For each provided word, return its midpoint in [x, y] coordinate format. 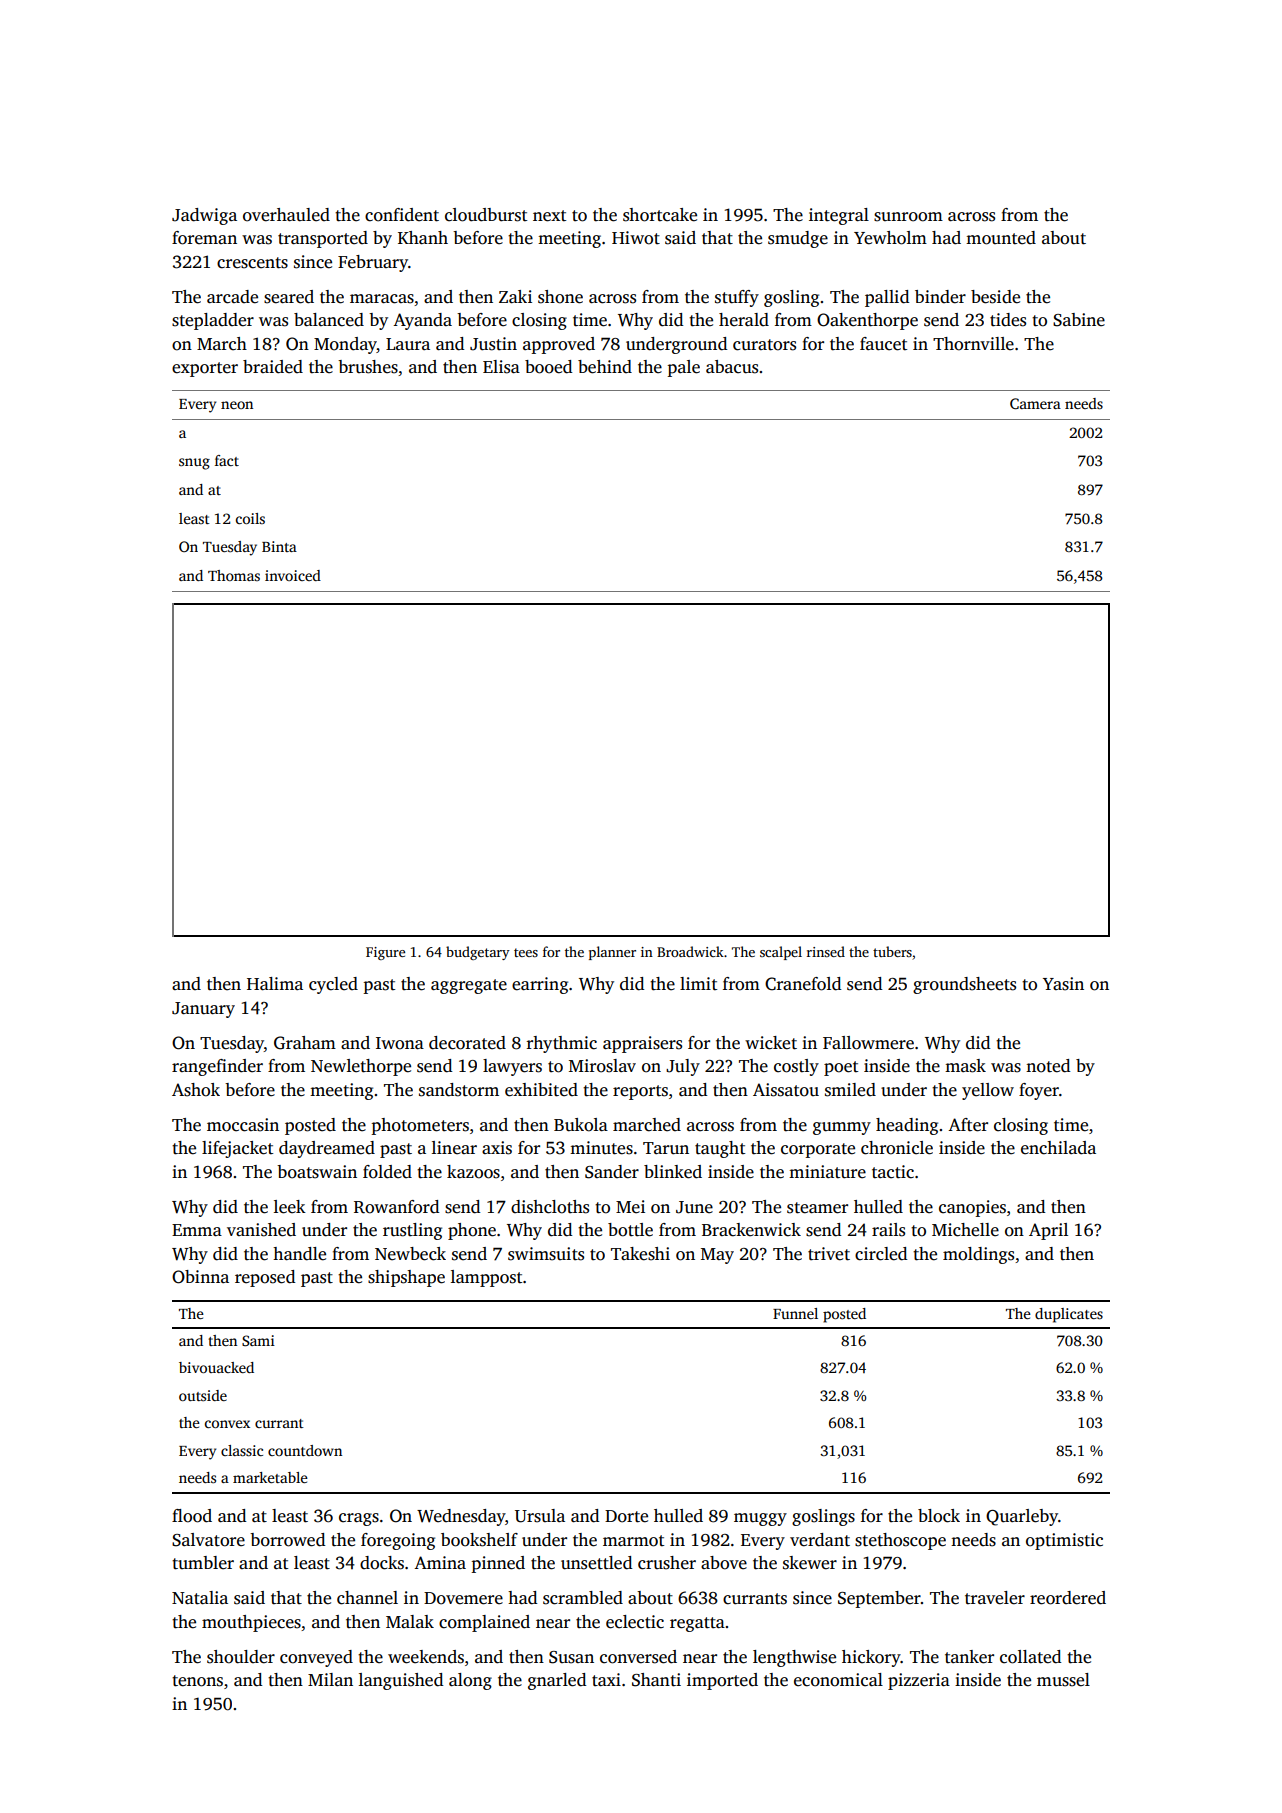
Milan [330, 1679]
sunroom [908, 217]
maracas [382, 299]
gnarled [557, 1681]
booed [548, 367]
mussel [1063, 1680]
